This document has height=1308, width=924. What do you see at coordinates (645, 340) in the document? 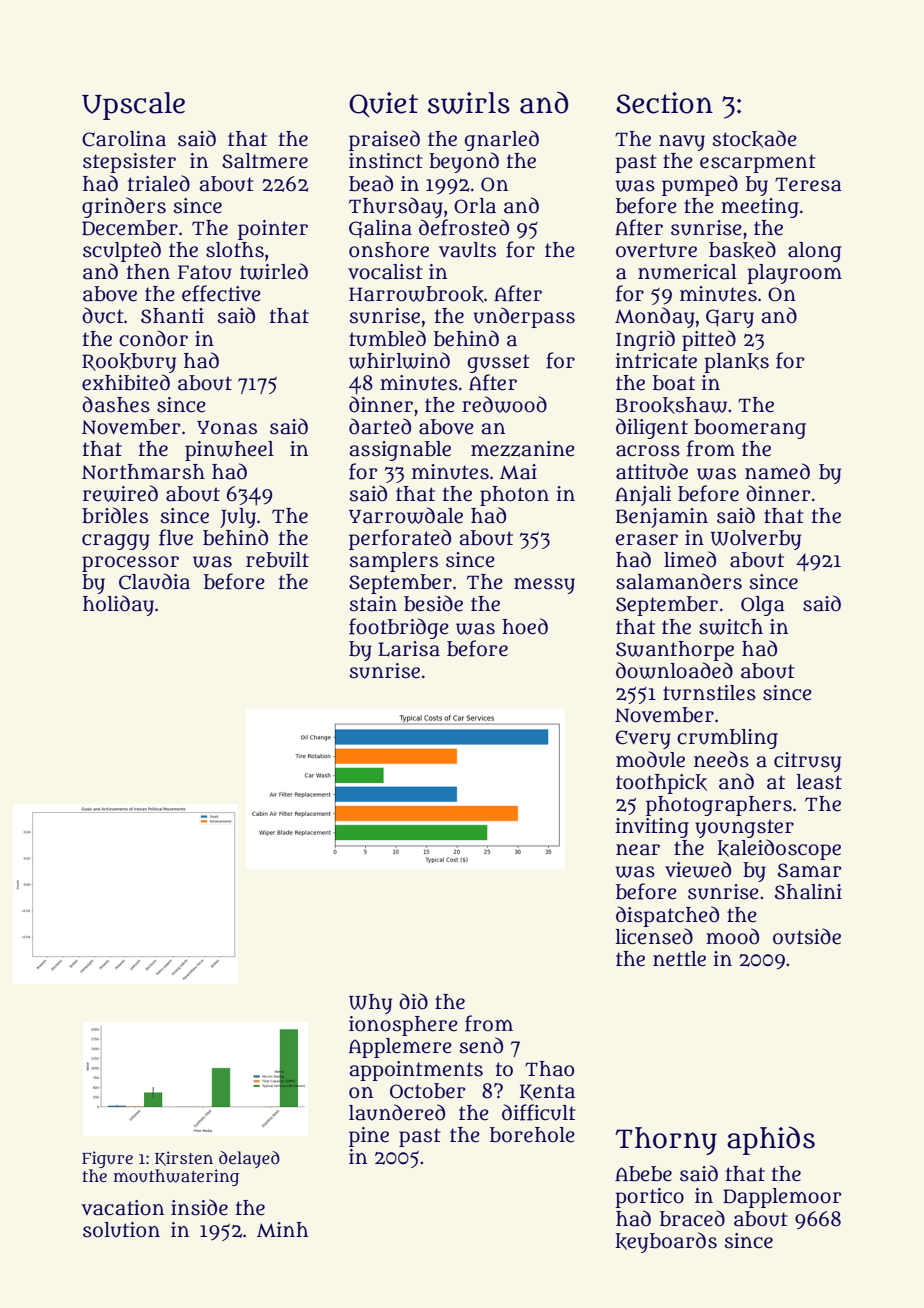
I see `Ingrid` at bounding box center [645, 340].
